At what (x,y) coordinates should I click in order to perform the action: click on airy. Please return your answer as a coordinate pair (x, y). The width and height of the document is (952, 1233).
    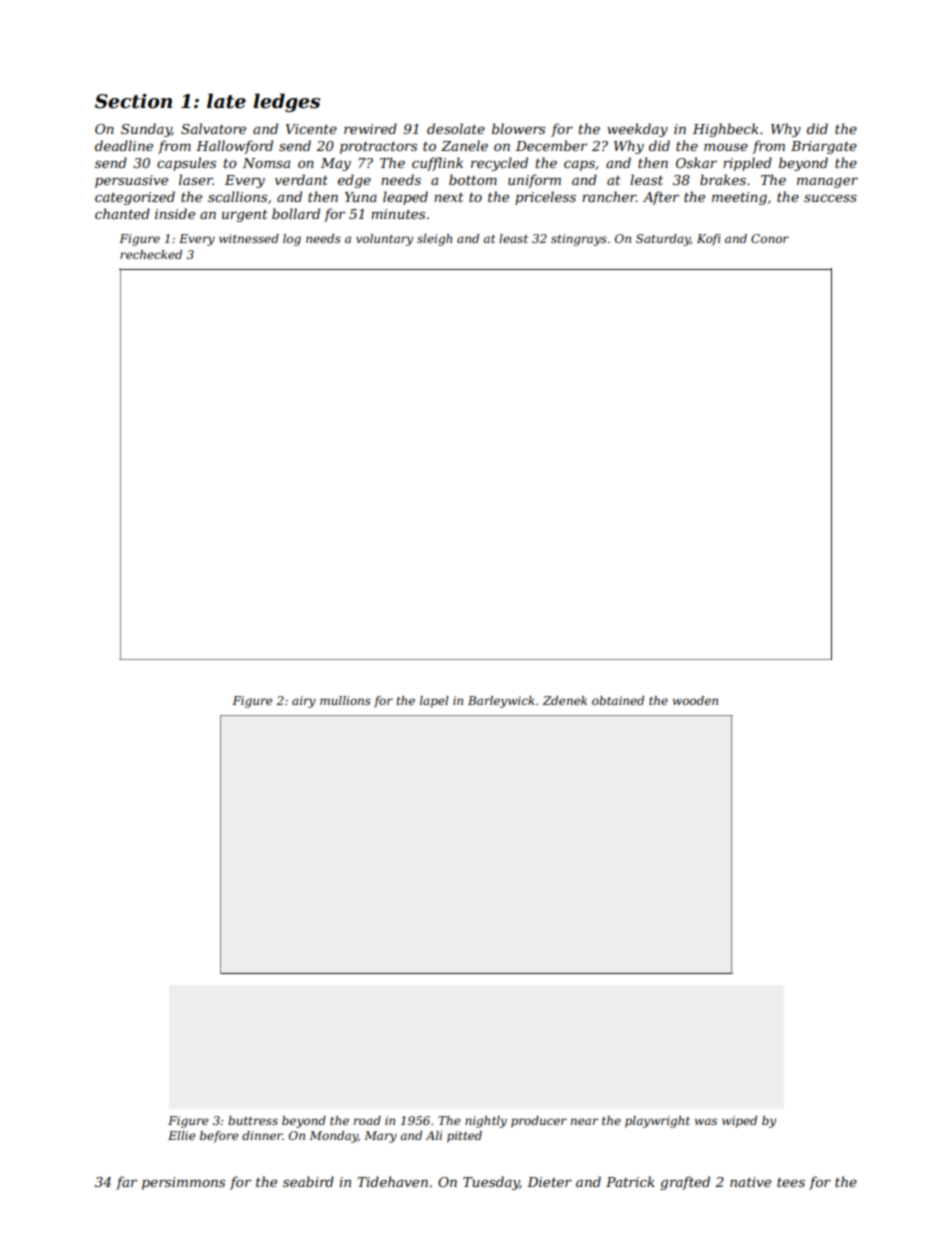
    Looking at the image, I should click on (304, 702).
